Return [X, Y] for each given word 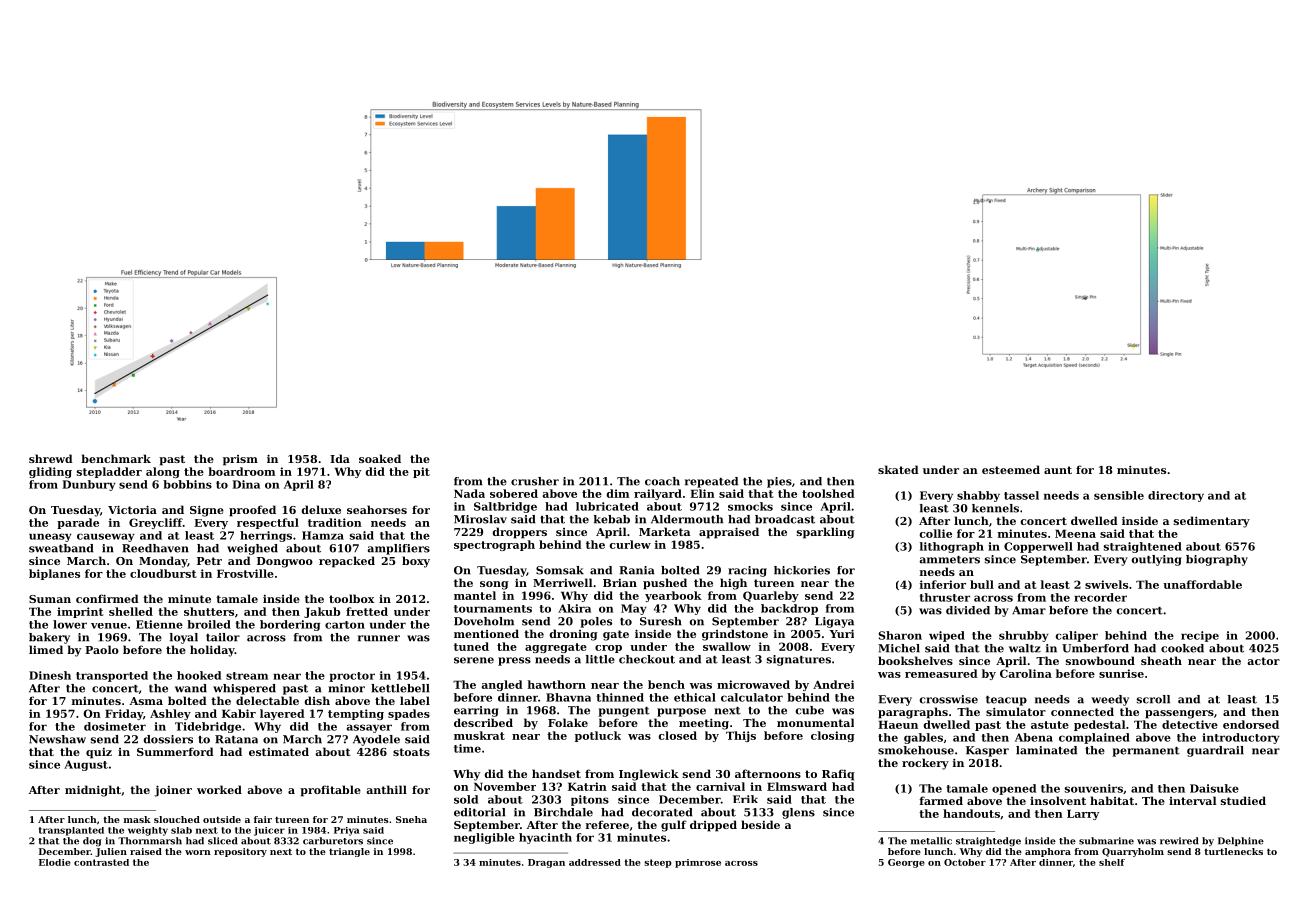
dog [92, 842]
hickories [802, 570]
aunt [1058, 470]
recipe [1200, 636]
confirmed [107, 598]
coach [662, 481]
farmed [941, 800]
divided [968, 610]
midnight [93, 791]
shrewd [51, 458]
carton [345, 625]
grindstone [735, 635]
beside [760, 824]
